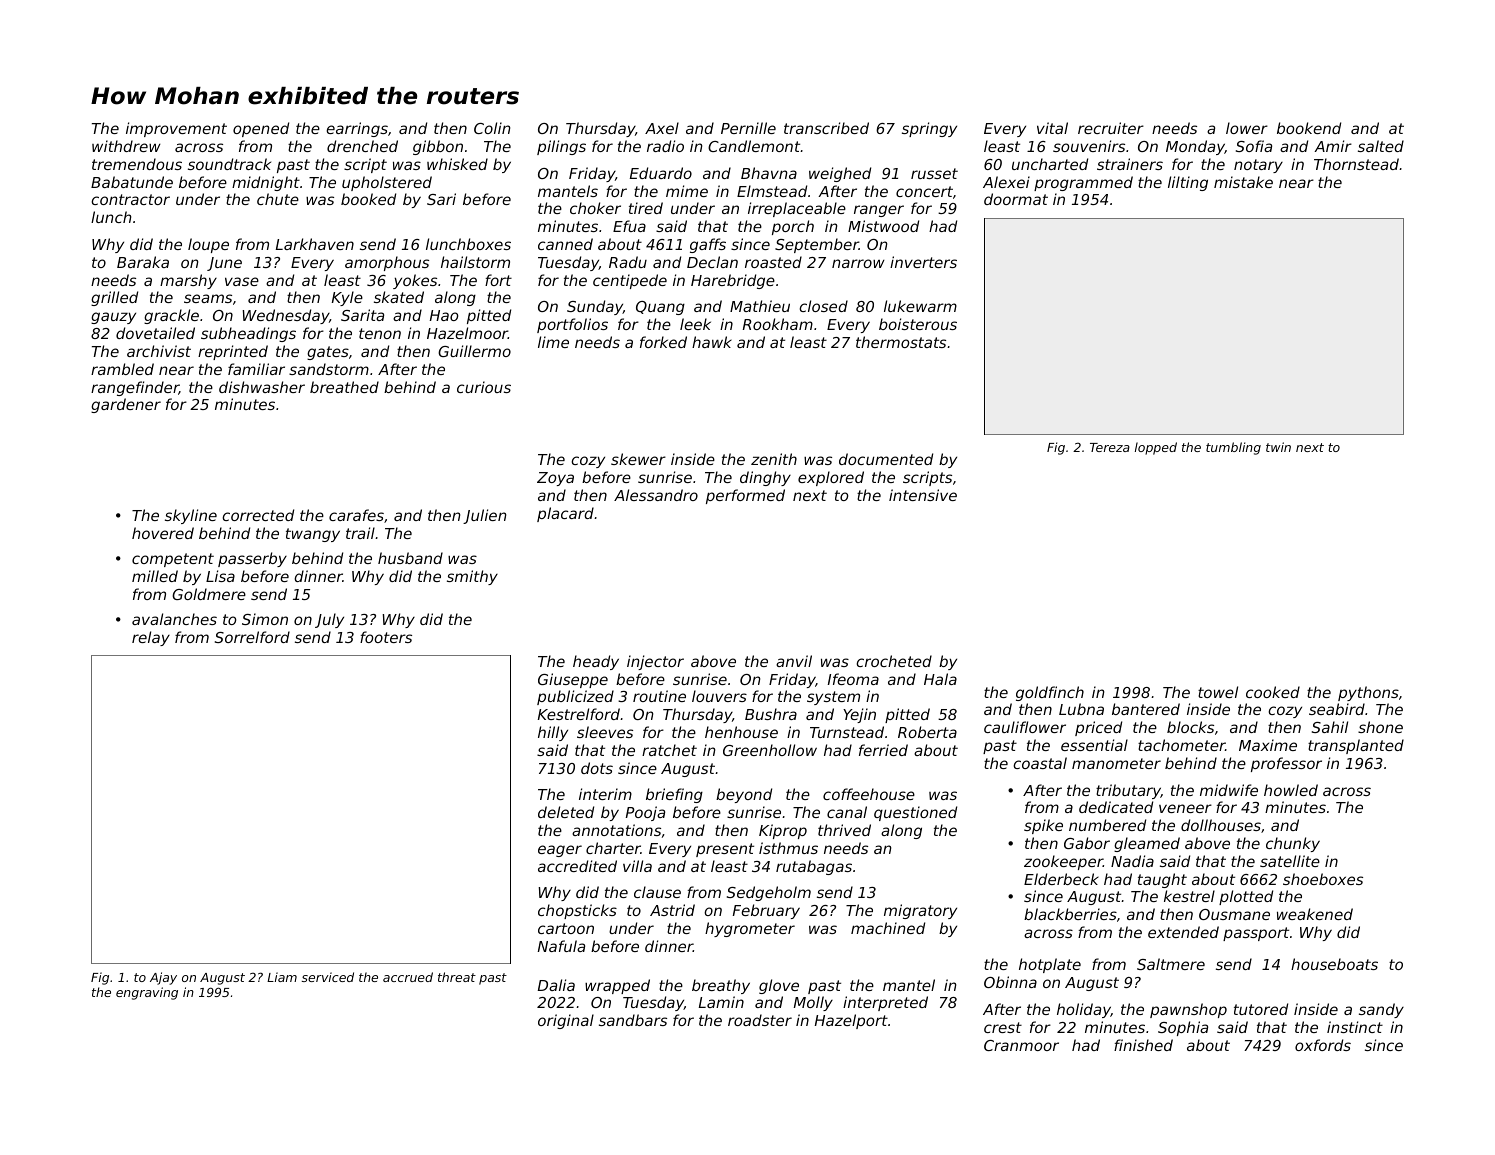 The height and width of the screenshot is (1155, 1495). What do you see at coordinates (788, 848) in the screenshot?
I see `isthmus` at bounding box center [788, 848].
